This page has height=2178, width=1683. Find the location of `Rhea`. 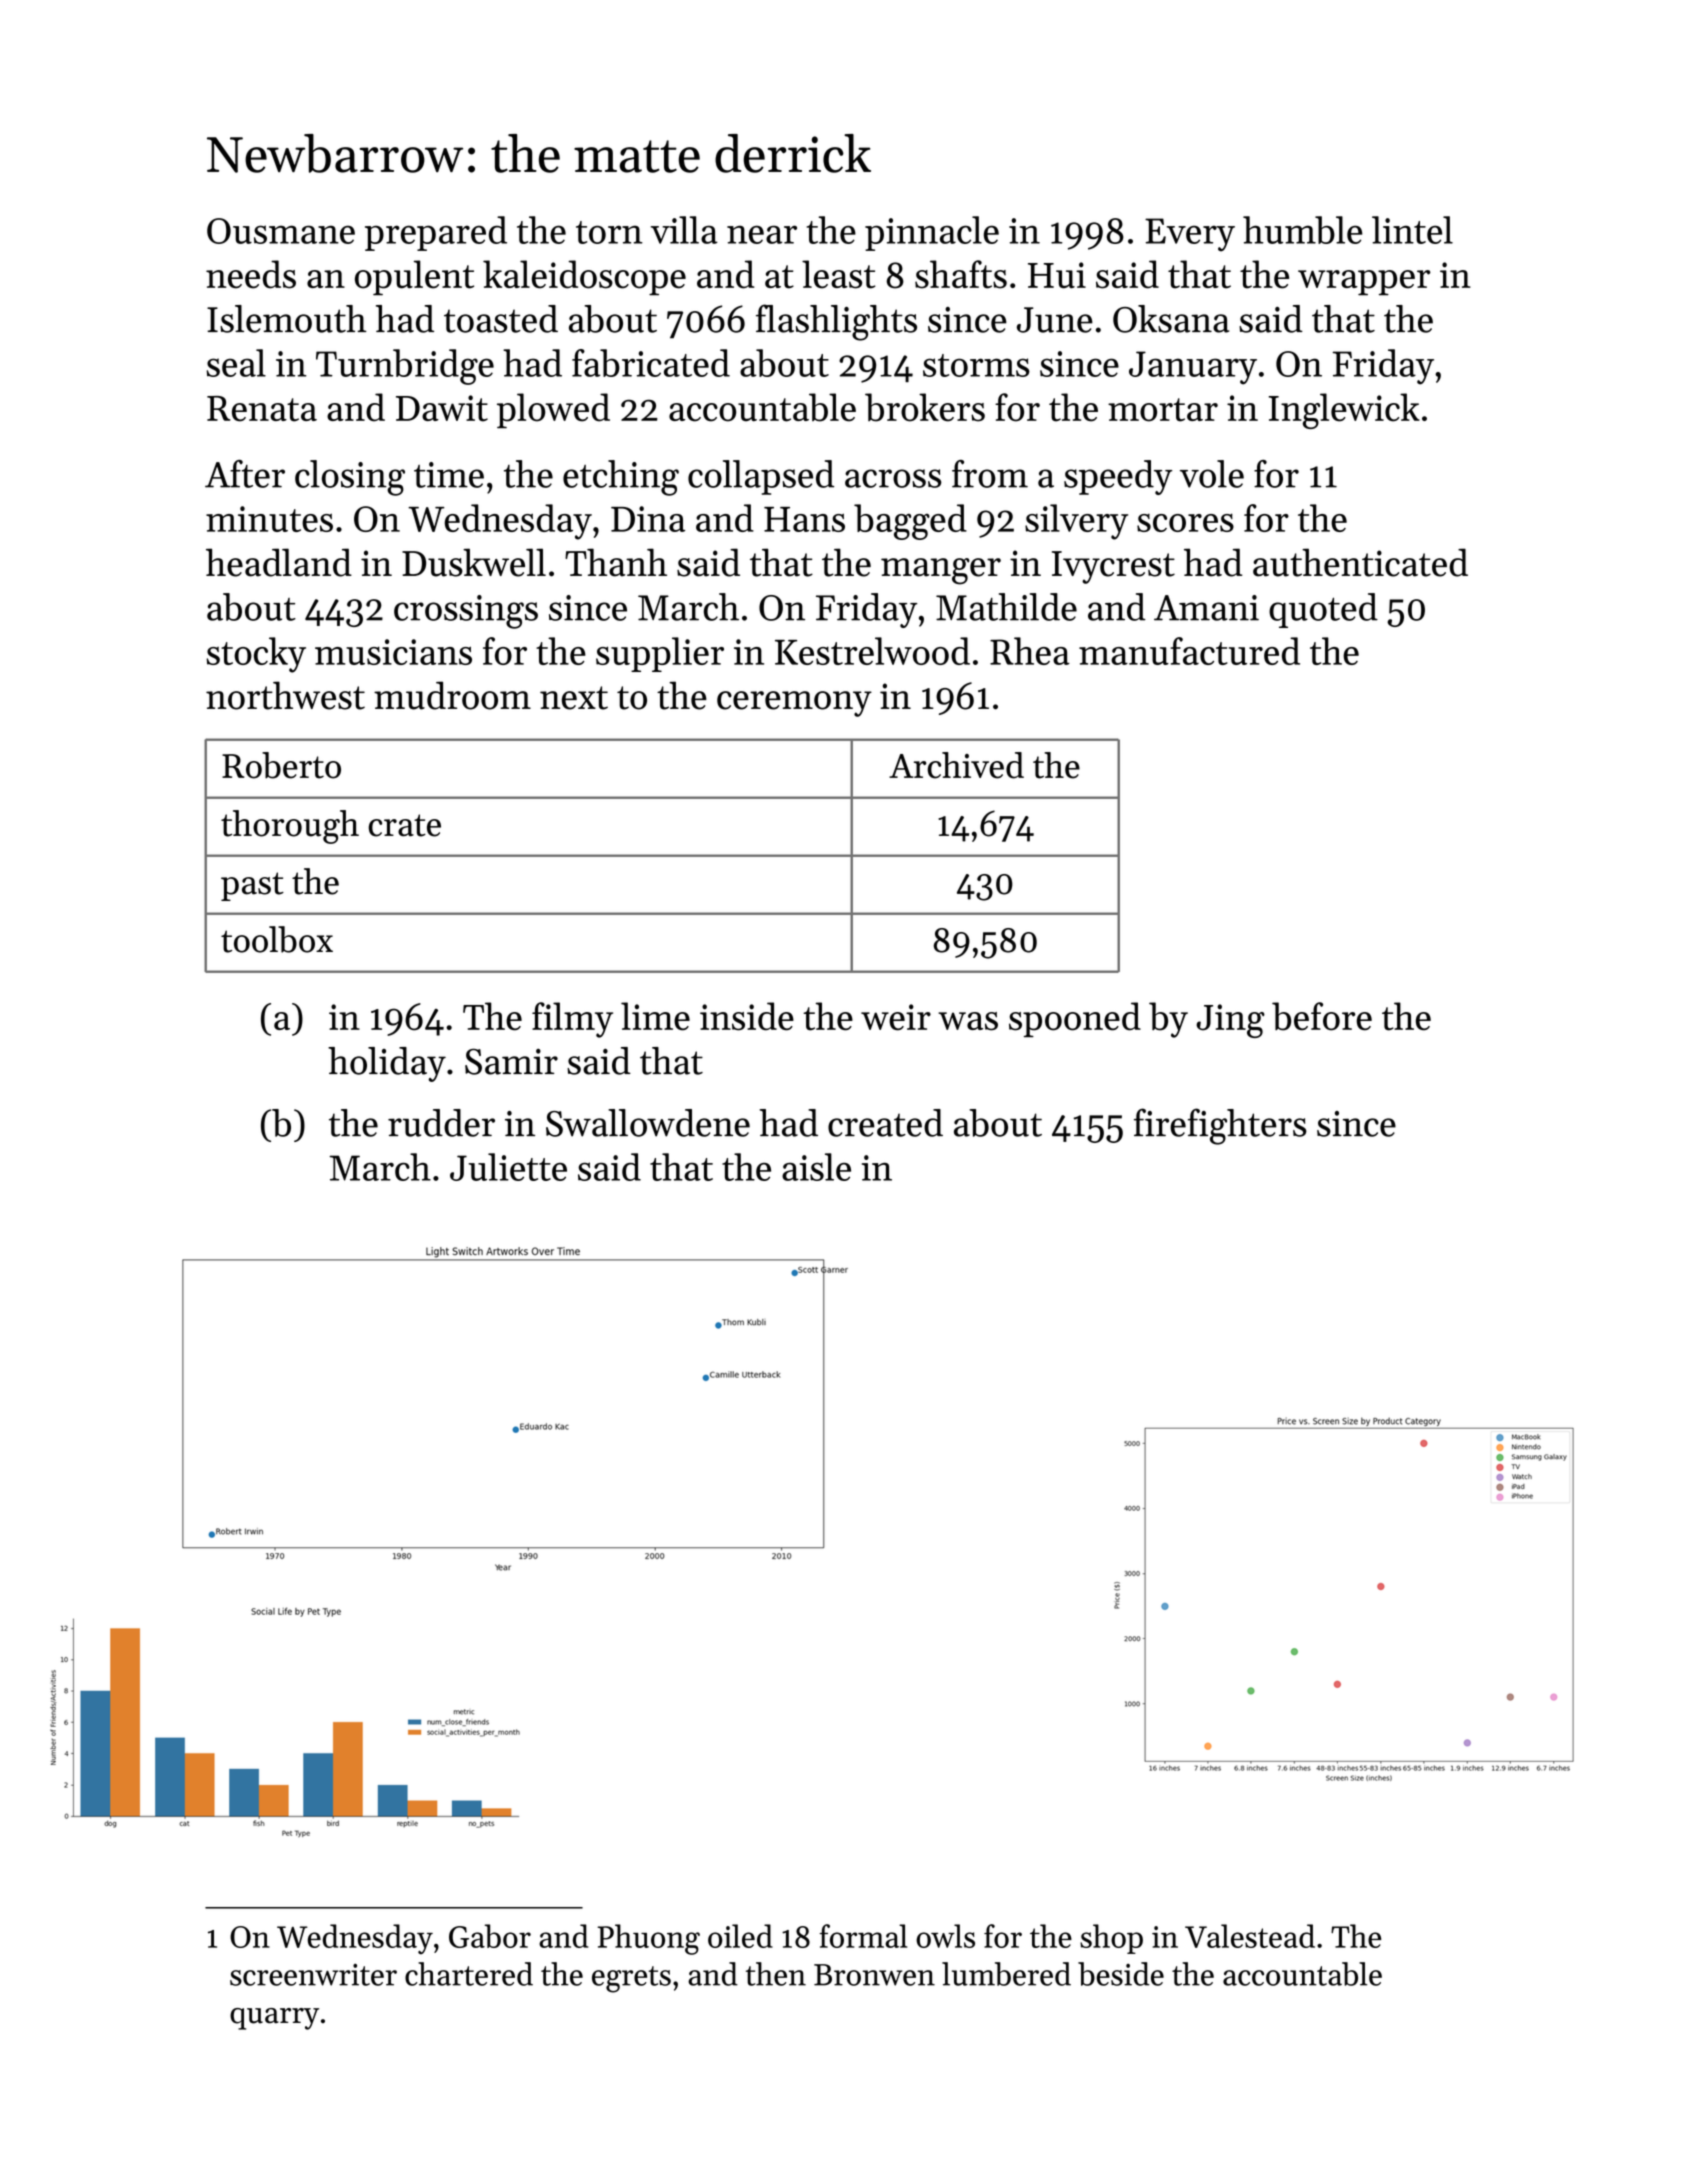

Rhea is located at coordinates (1030, 651).
